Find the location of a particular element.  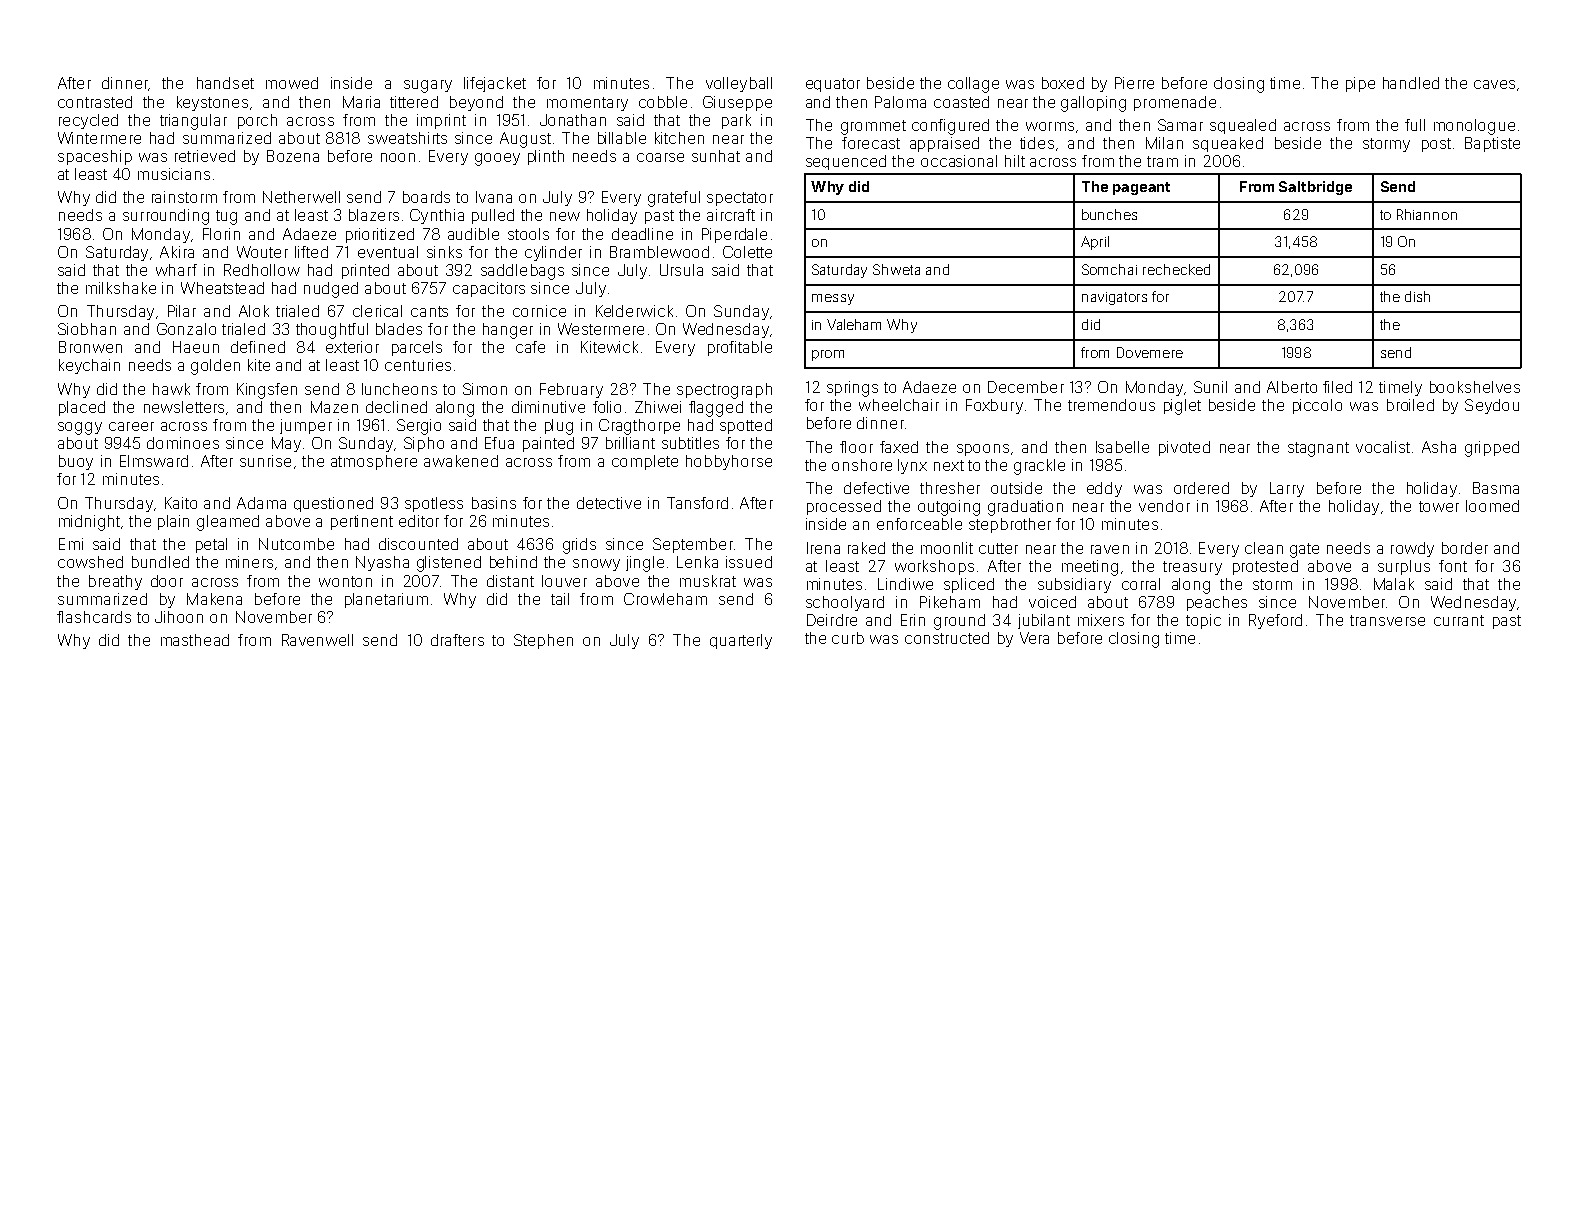

discounted is located at coordinates (418, 544).
